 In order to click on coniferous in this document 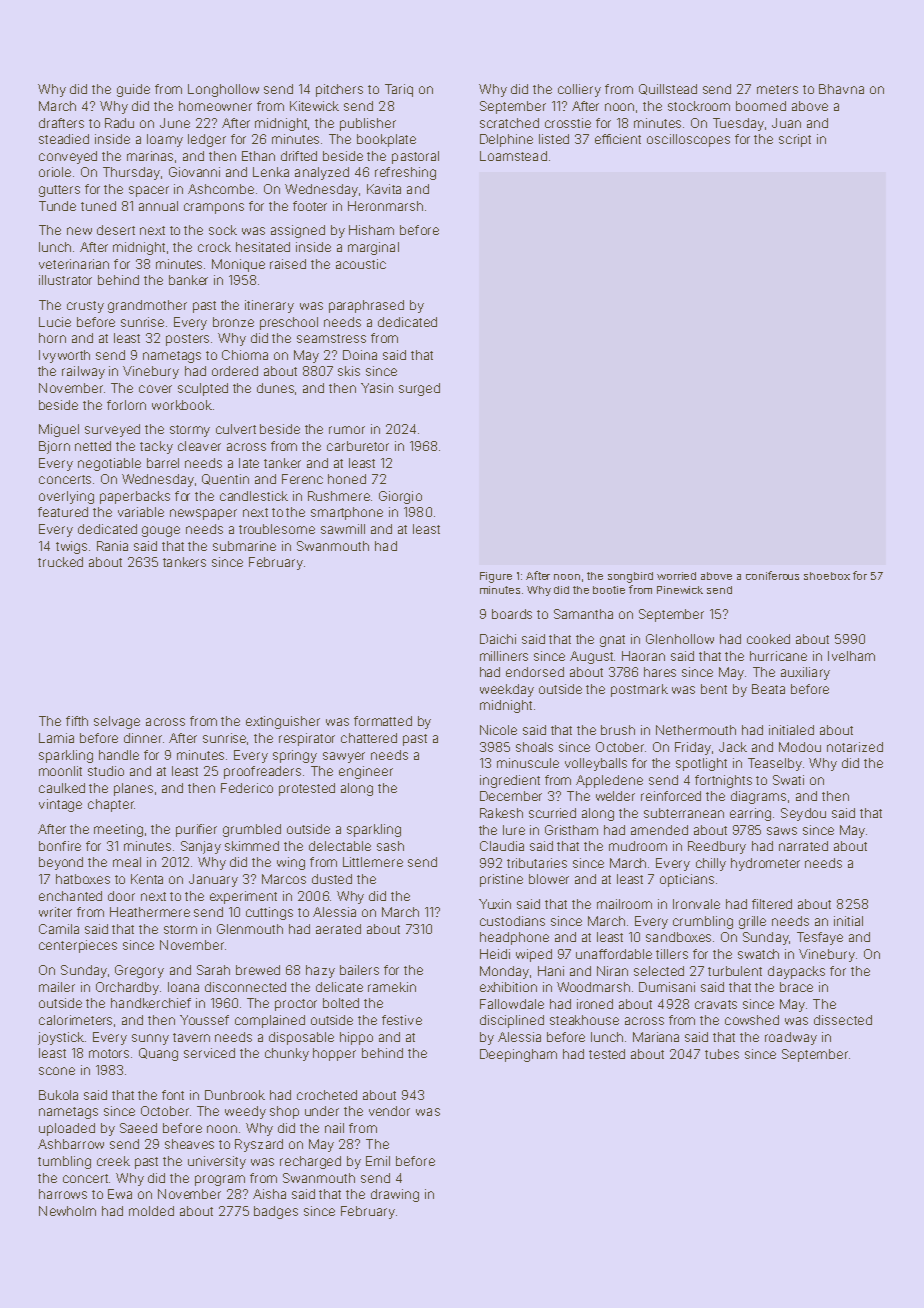, I will do `click(772, 575)`.
